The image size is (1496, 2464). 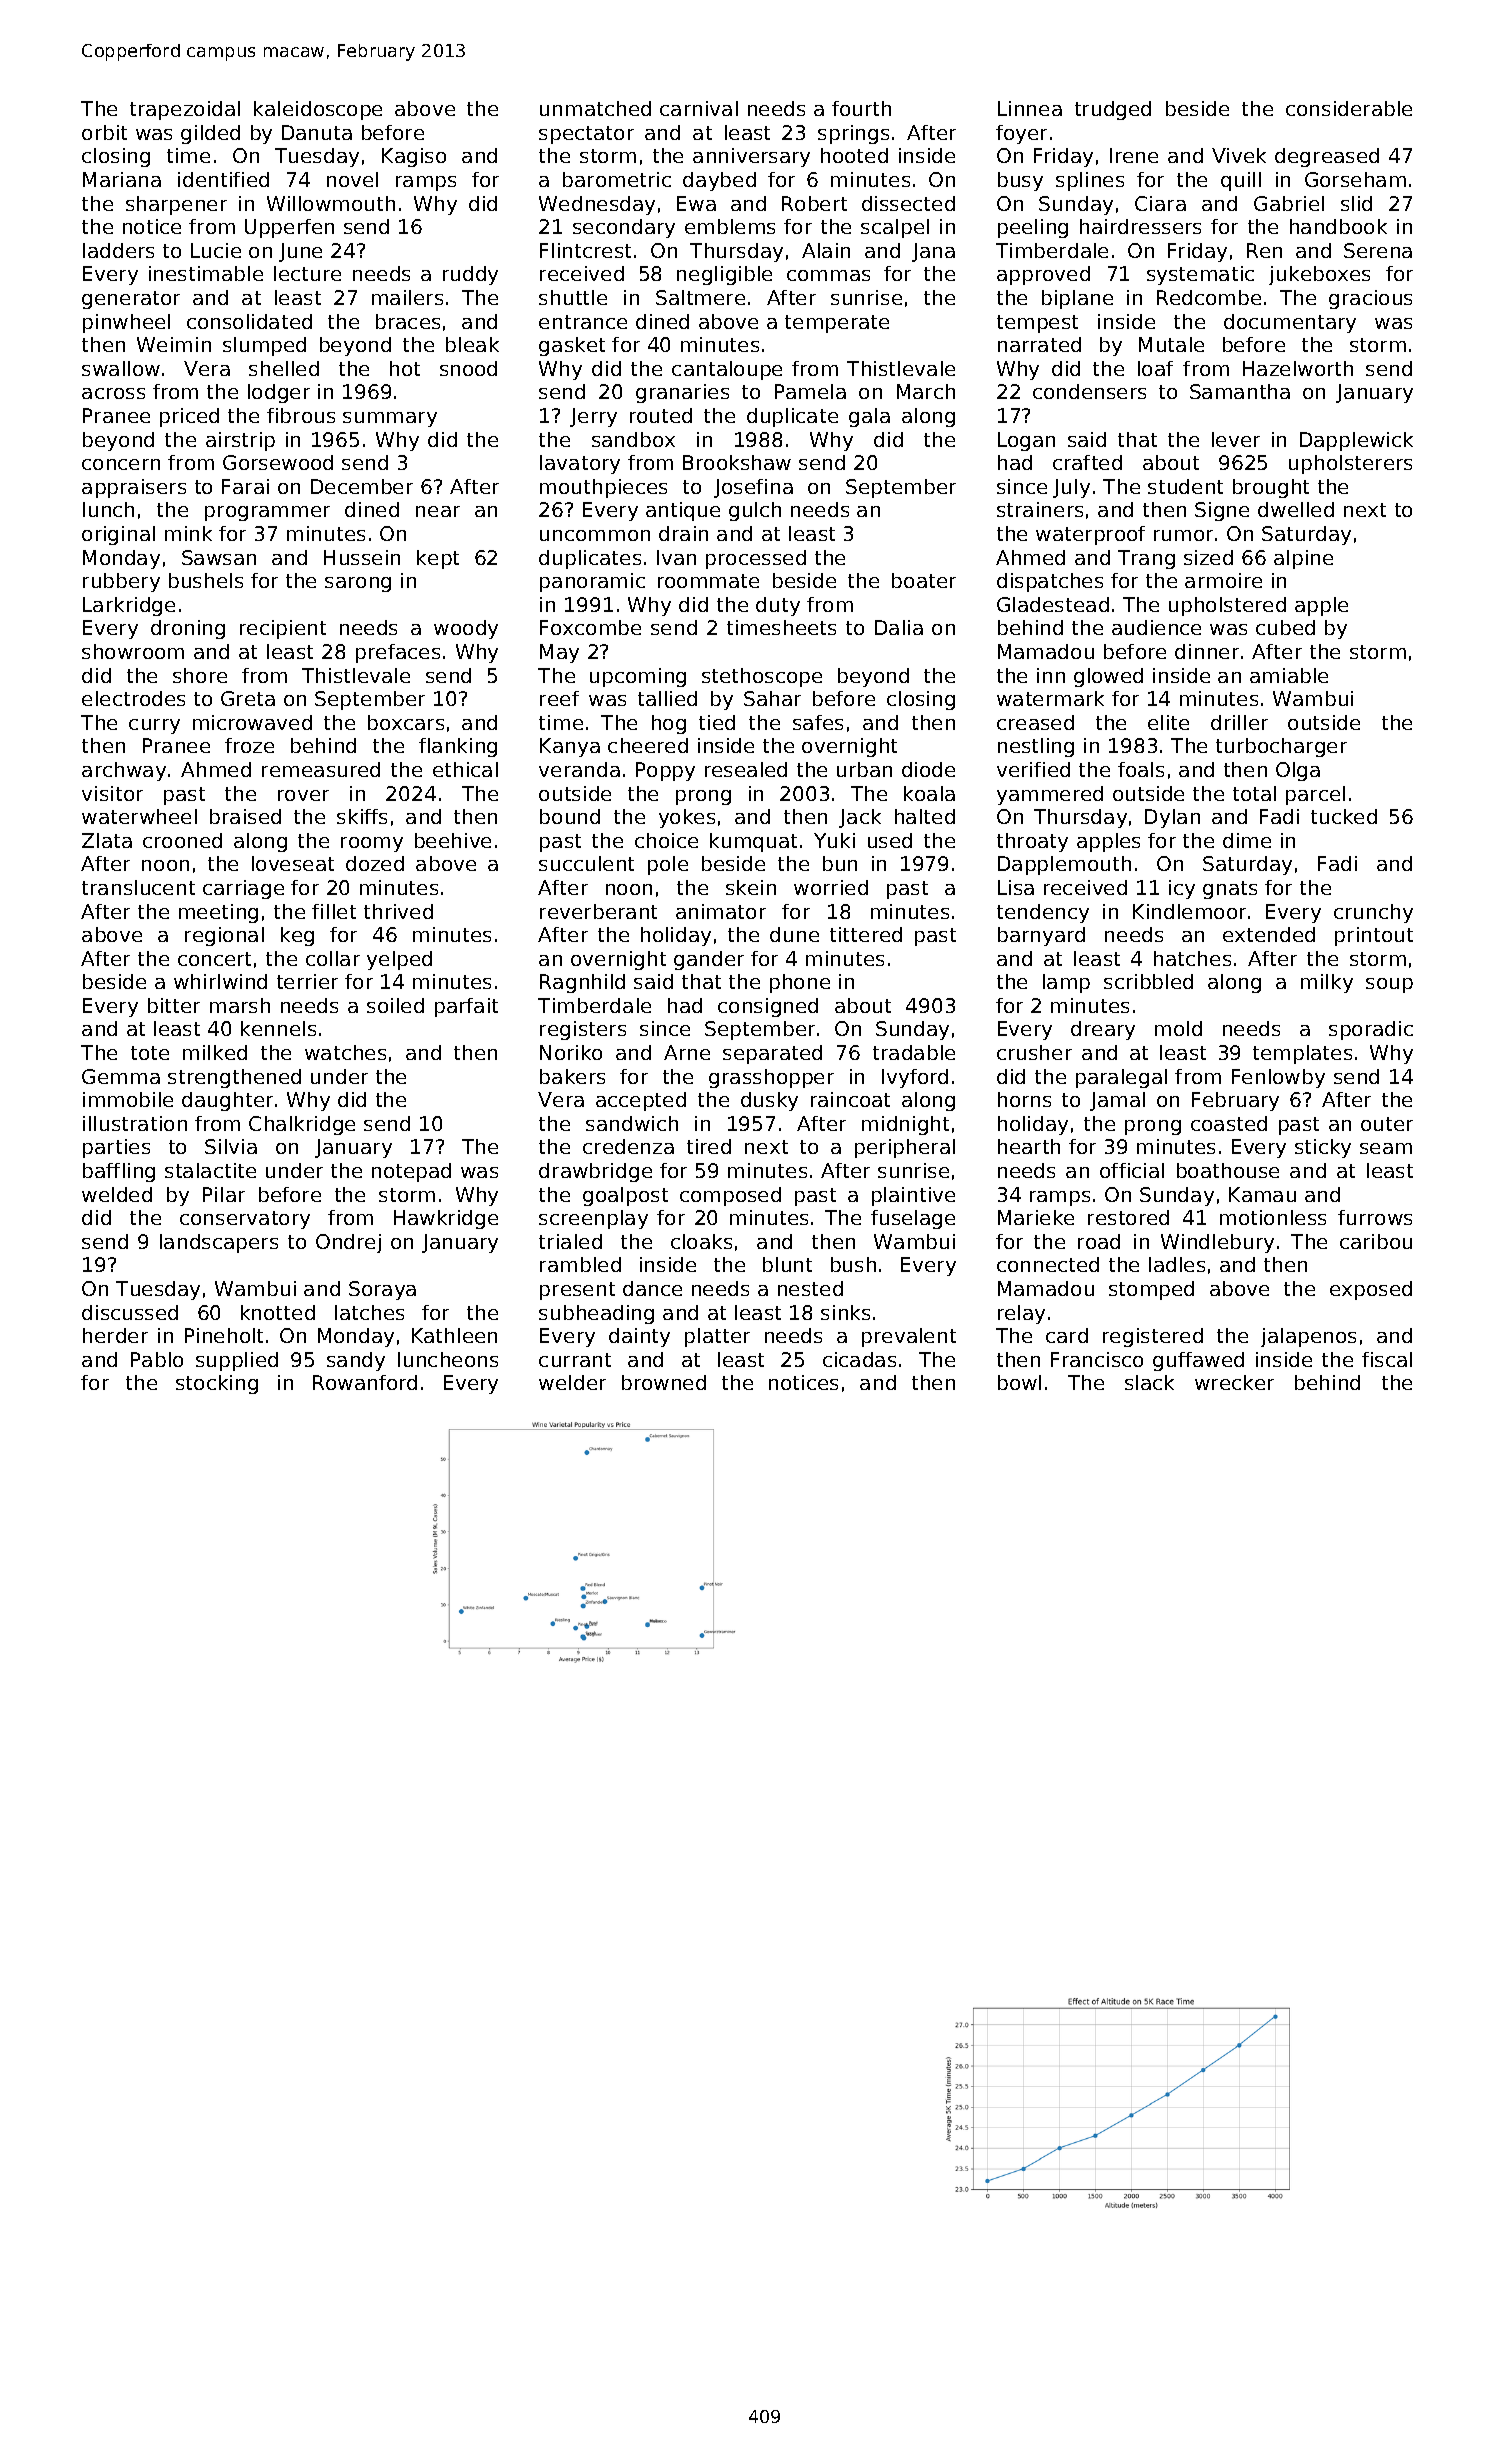 I want to click on Rowanford, so click(x=365, y=1382).
